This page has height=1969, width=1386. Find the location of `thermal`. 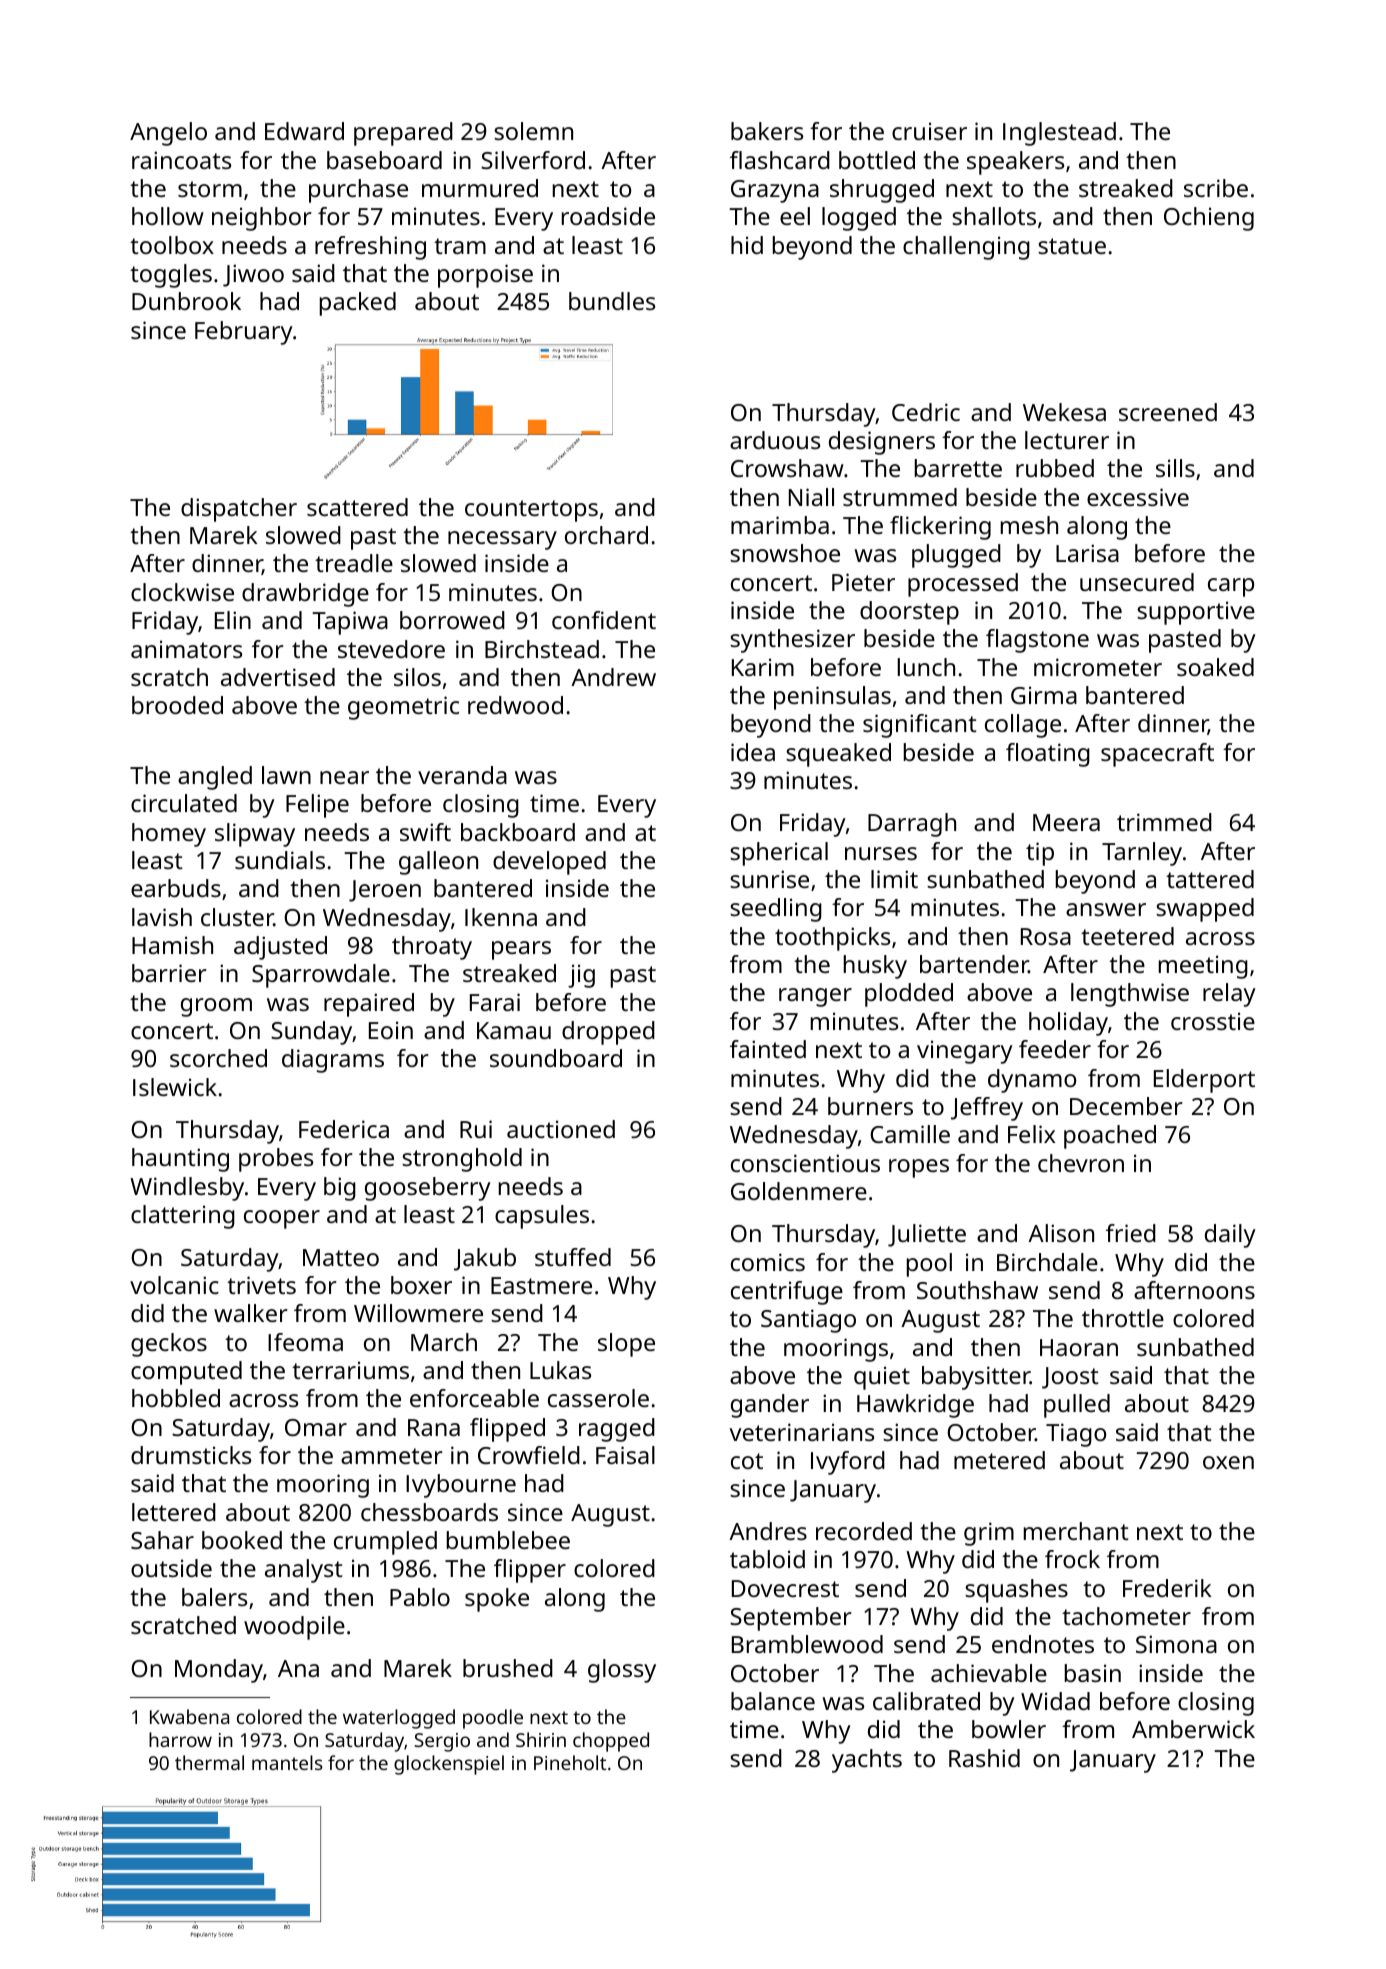

thermal is located at coordinates (209, 1762).
